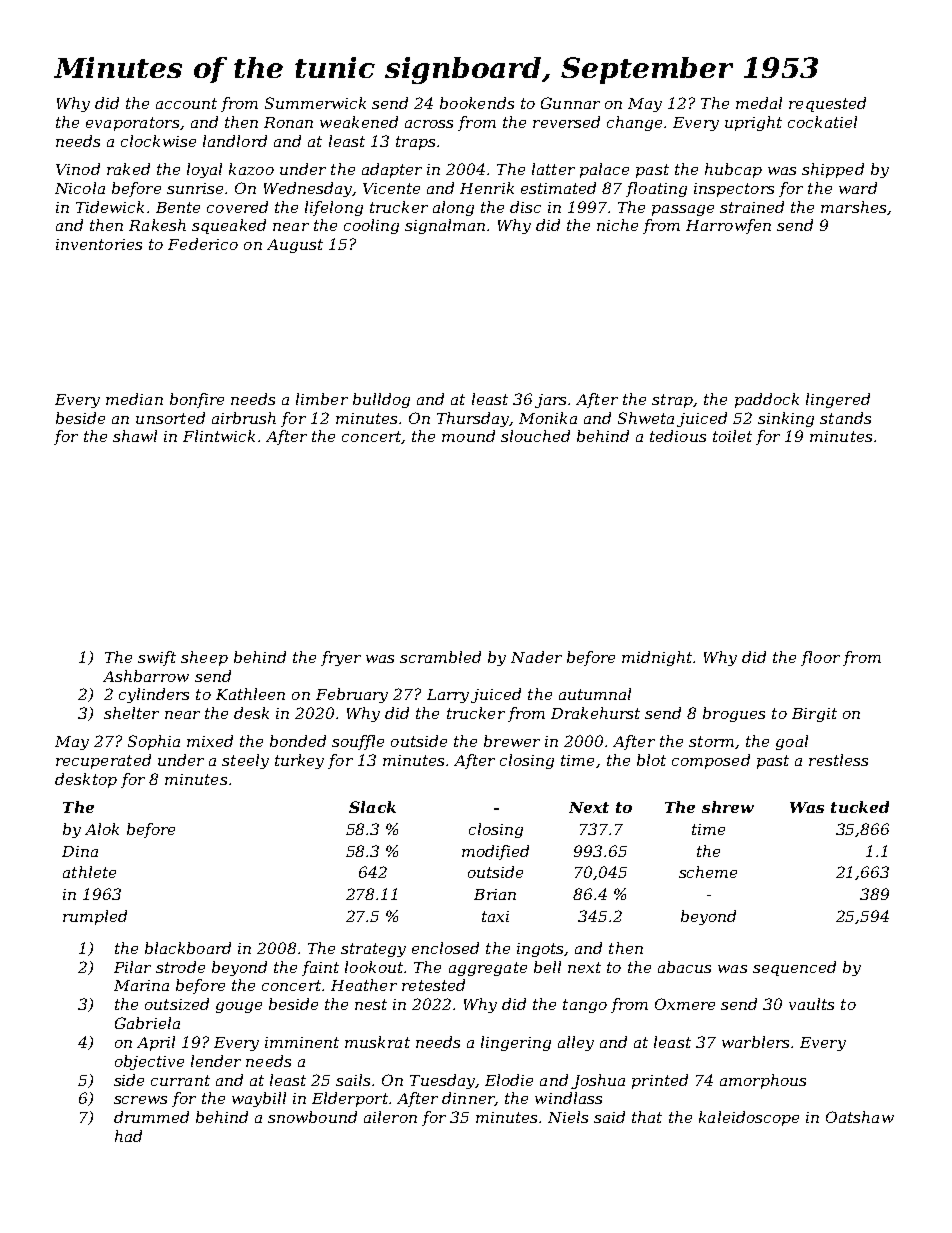  What do you see at coordinates (566, 122) in the screenshot?
I see `reversed` at bounding box center [566, 122].
